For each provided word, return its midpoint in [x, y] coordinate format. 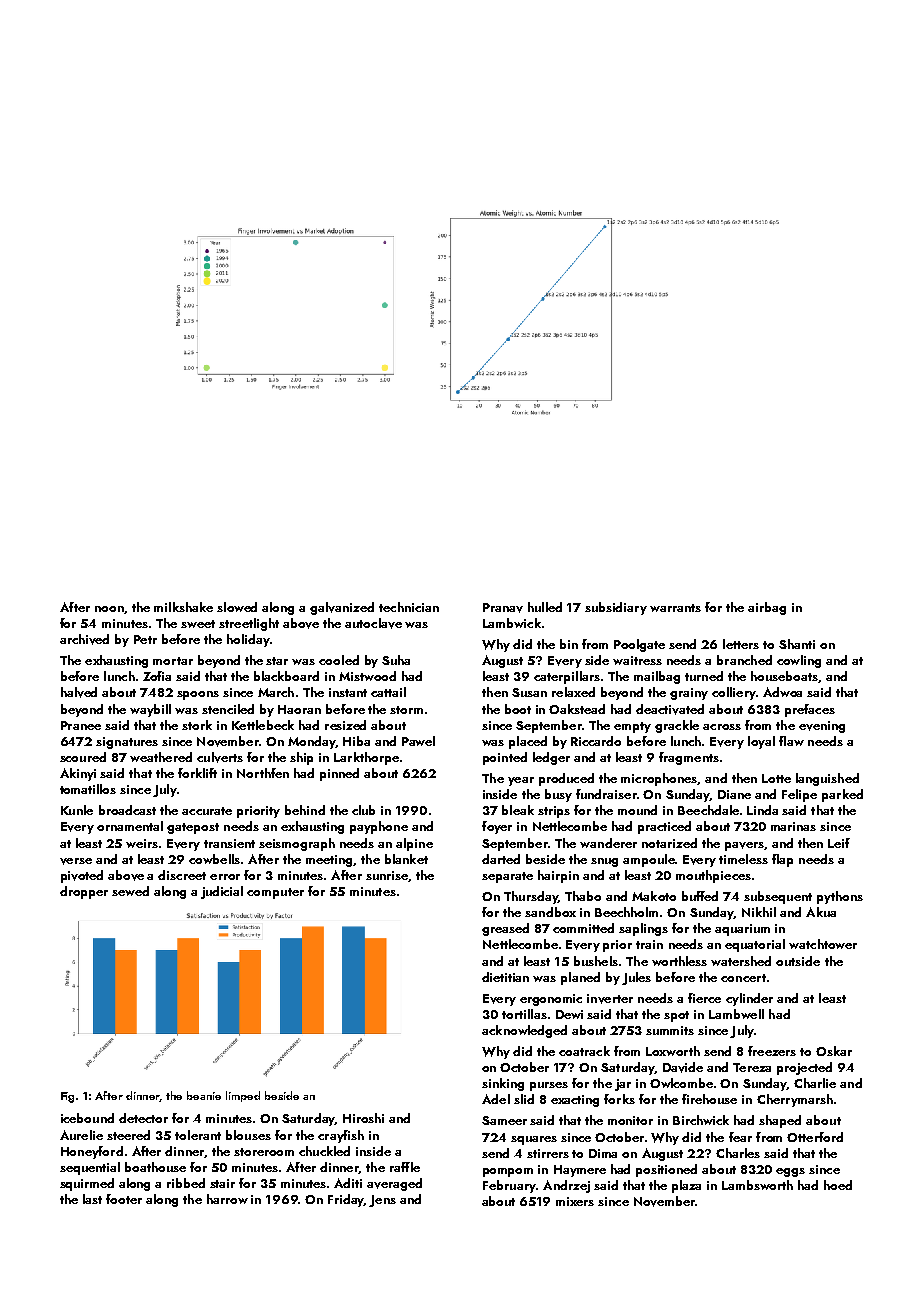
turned [704, 676]
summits [670, 1030]
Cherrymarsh [795, 1100]
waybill [150, 710]
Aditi [348, 1183]
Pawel [418, 741]
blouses [248, 1135]
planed [580, 978]
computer [275, 893]
